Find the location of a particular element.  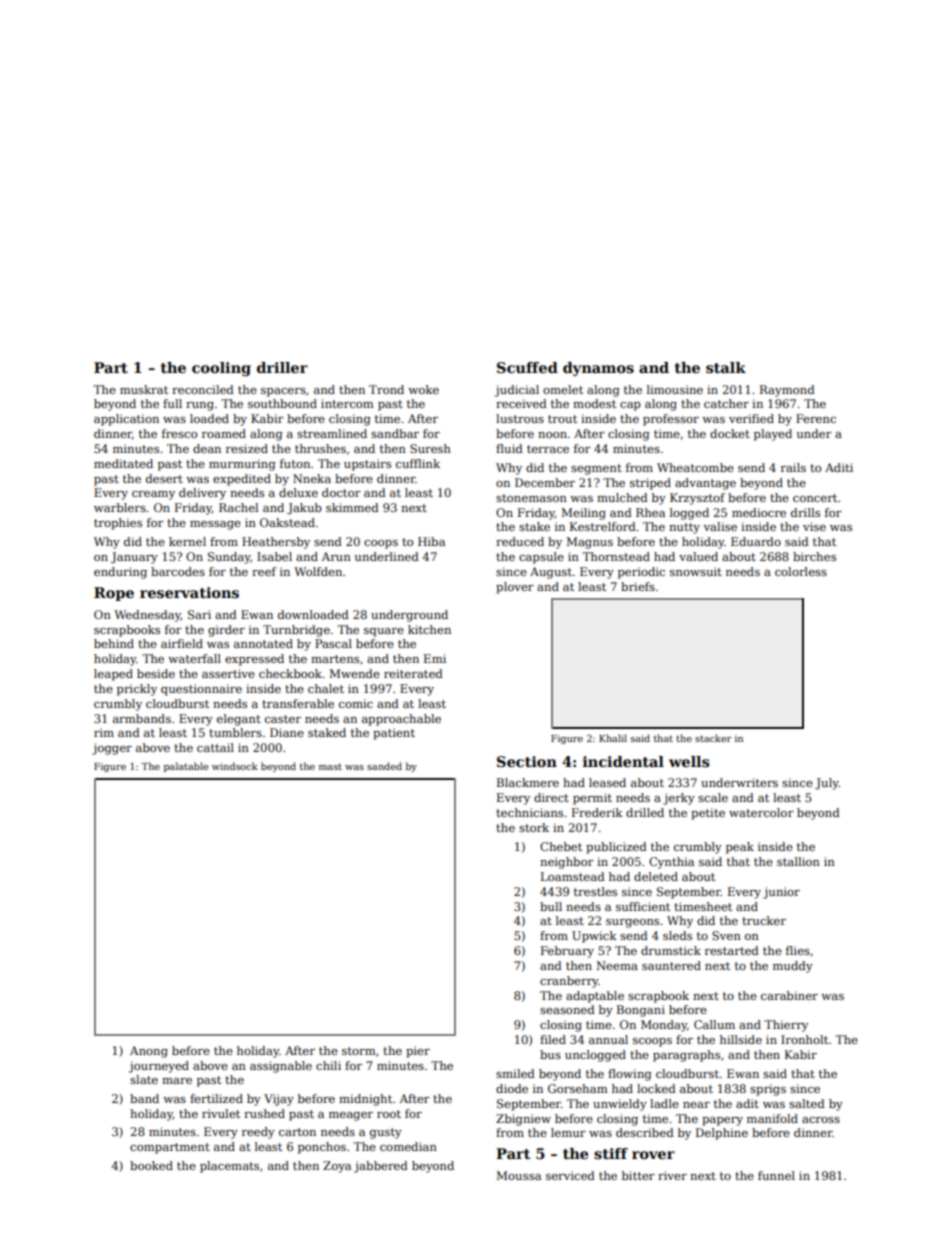

stalk is located at coordinates (726, 367).
